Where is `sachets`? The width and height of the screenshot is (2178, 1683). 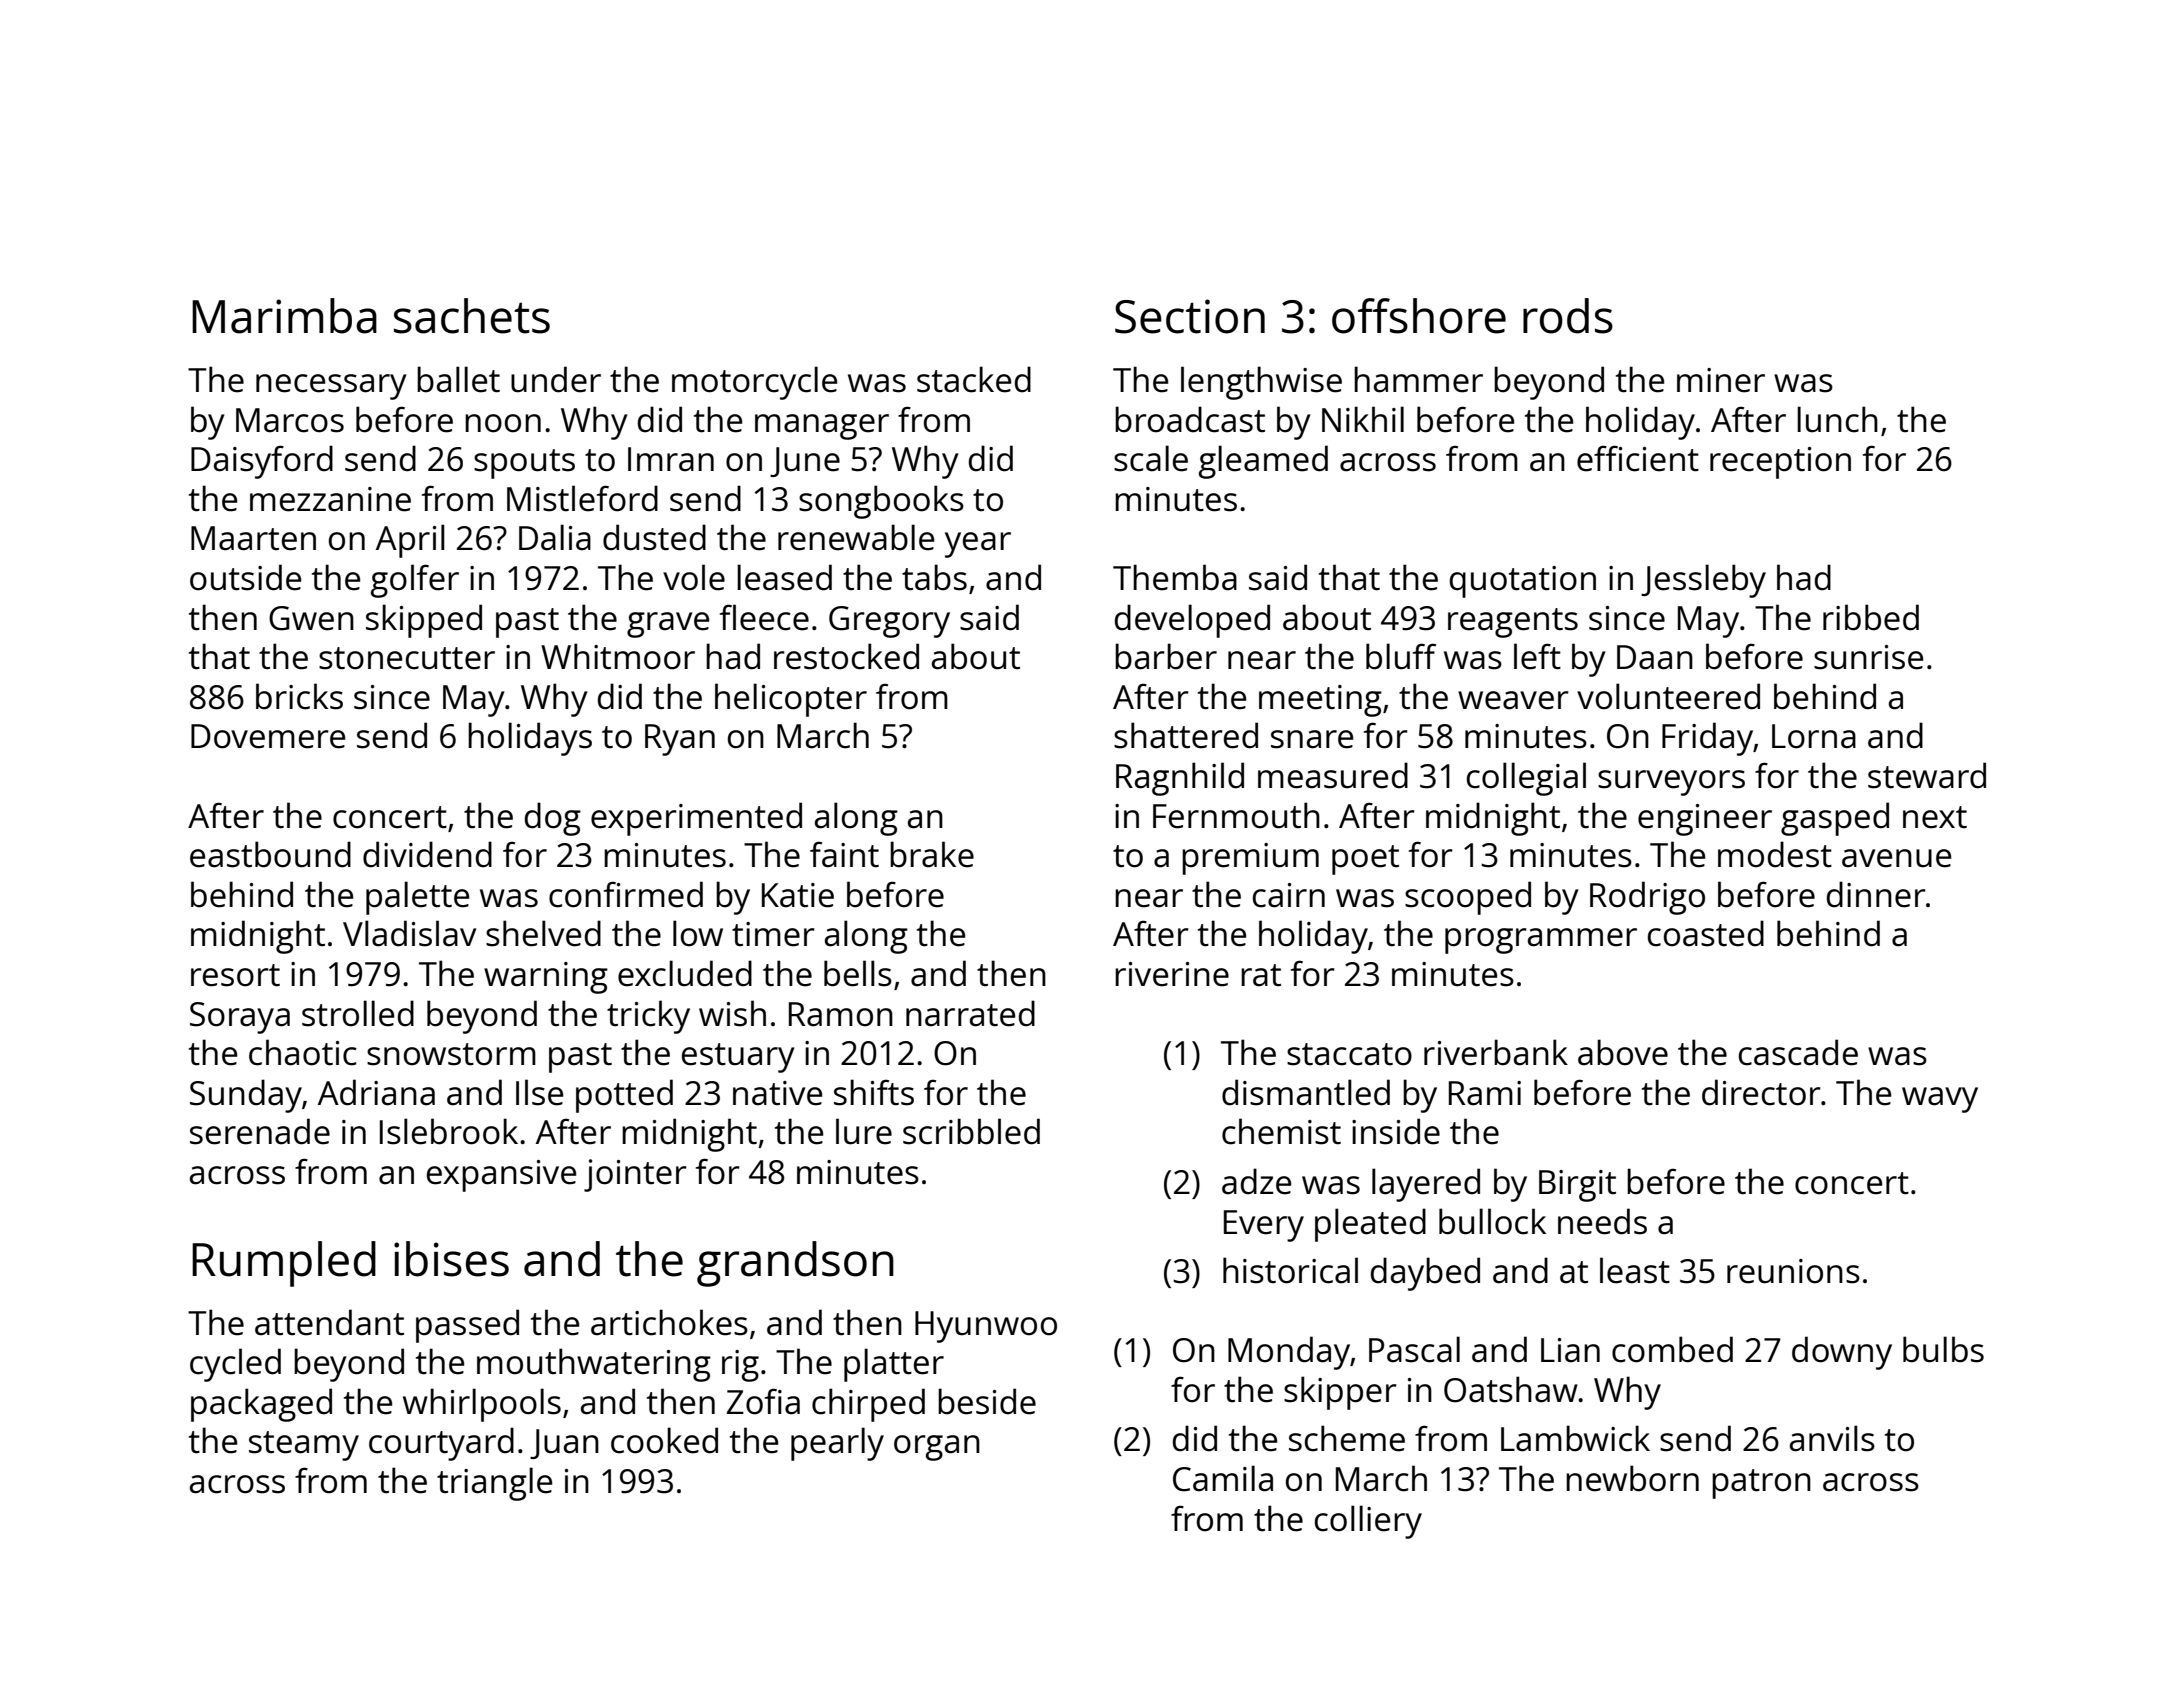
sachets is located at coordinates (472, 316).
